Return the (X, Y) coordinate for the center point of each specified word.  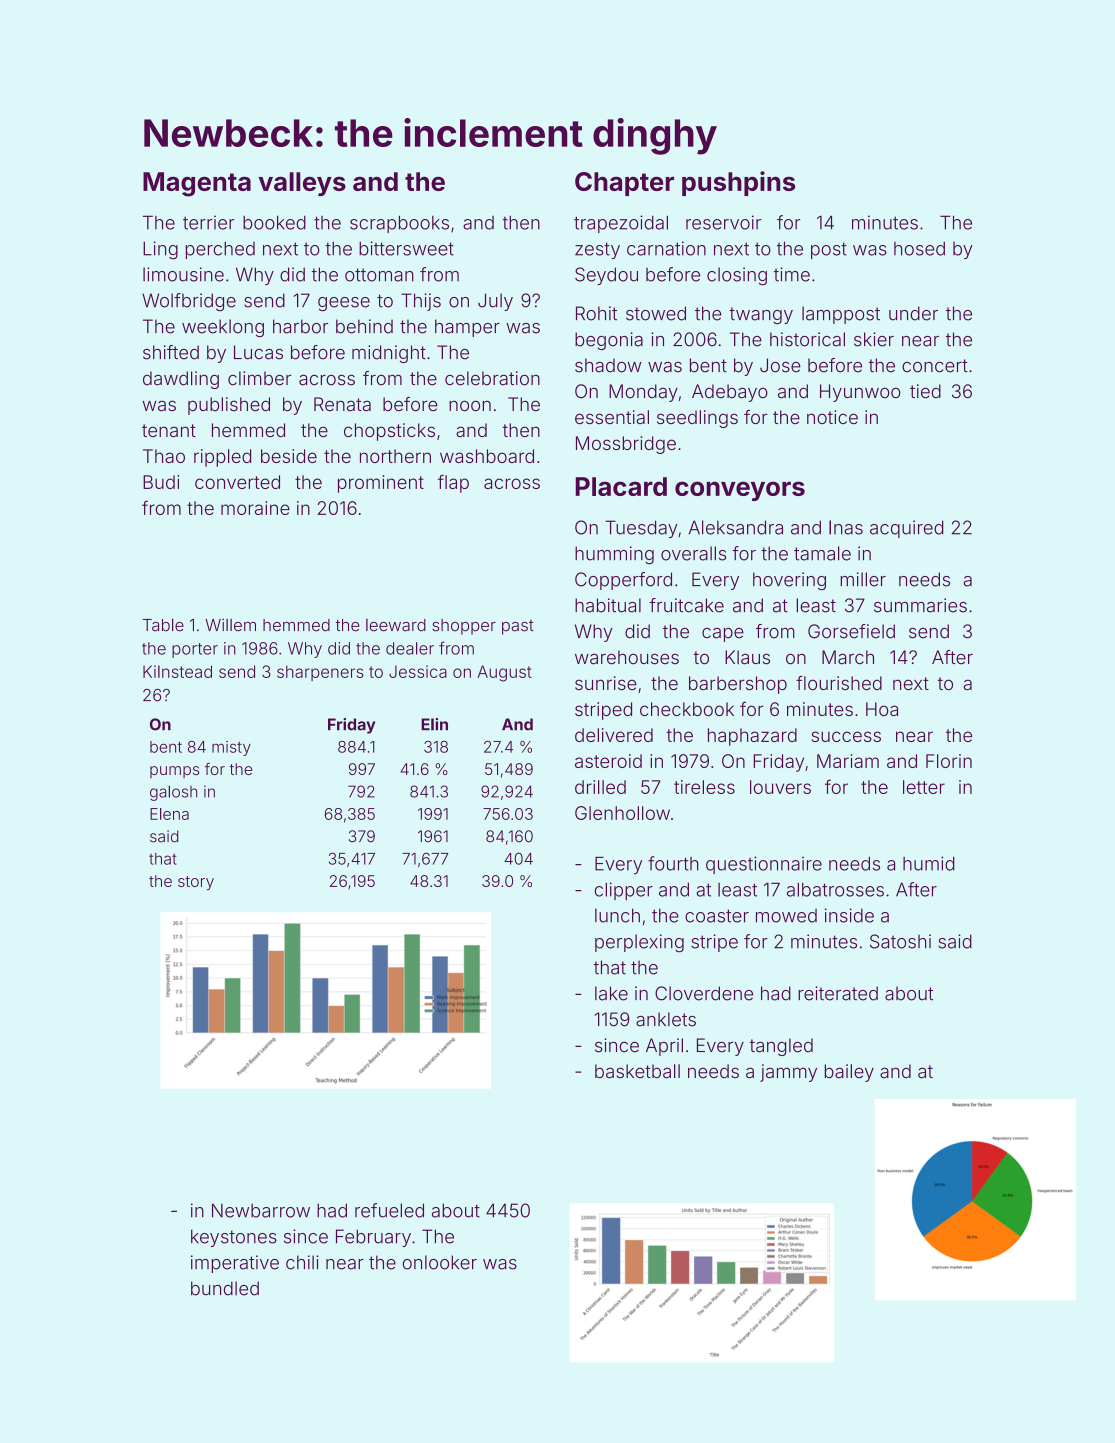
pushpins (738, 183)
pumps (175, 772)
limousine (183, 274)
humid (928, 863)
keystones (234, 1238)
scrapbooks (399, 224)
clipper (623, 891)
